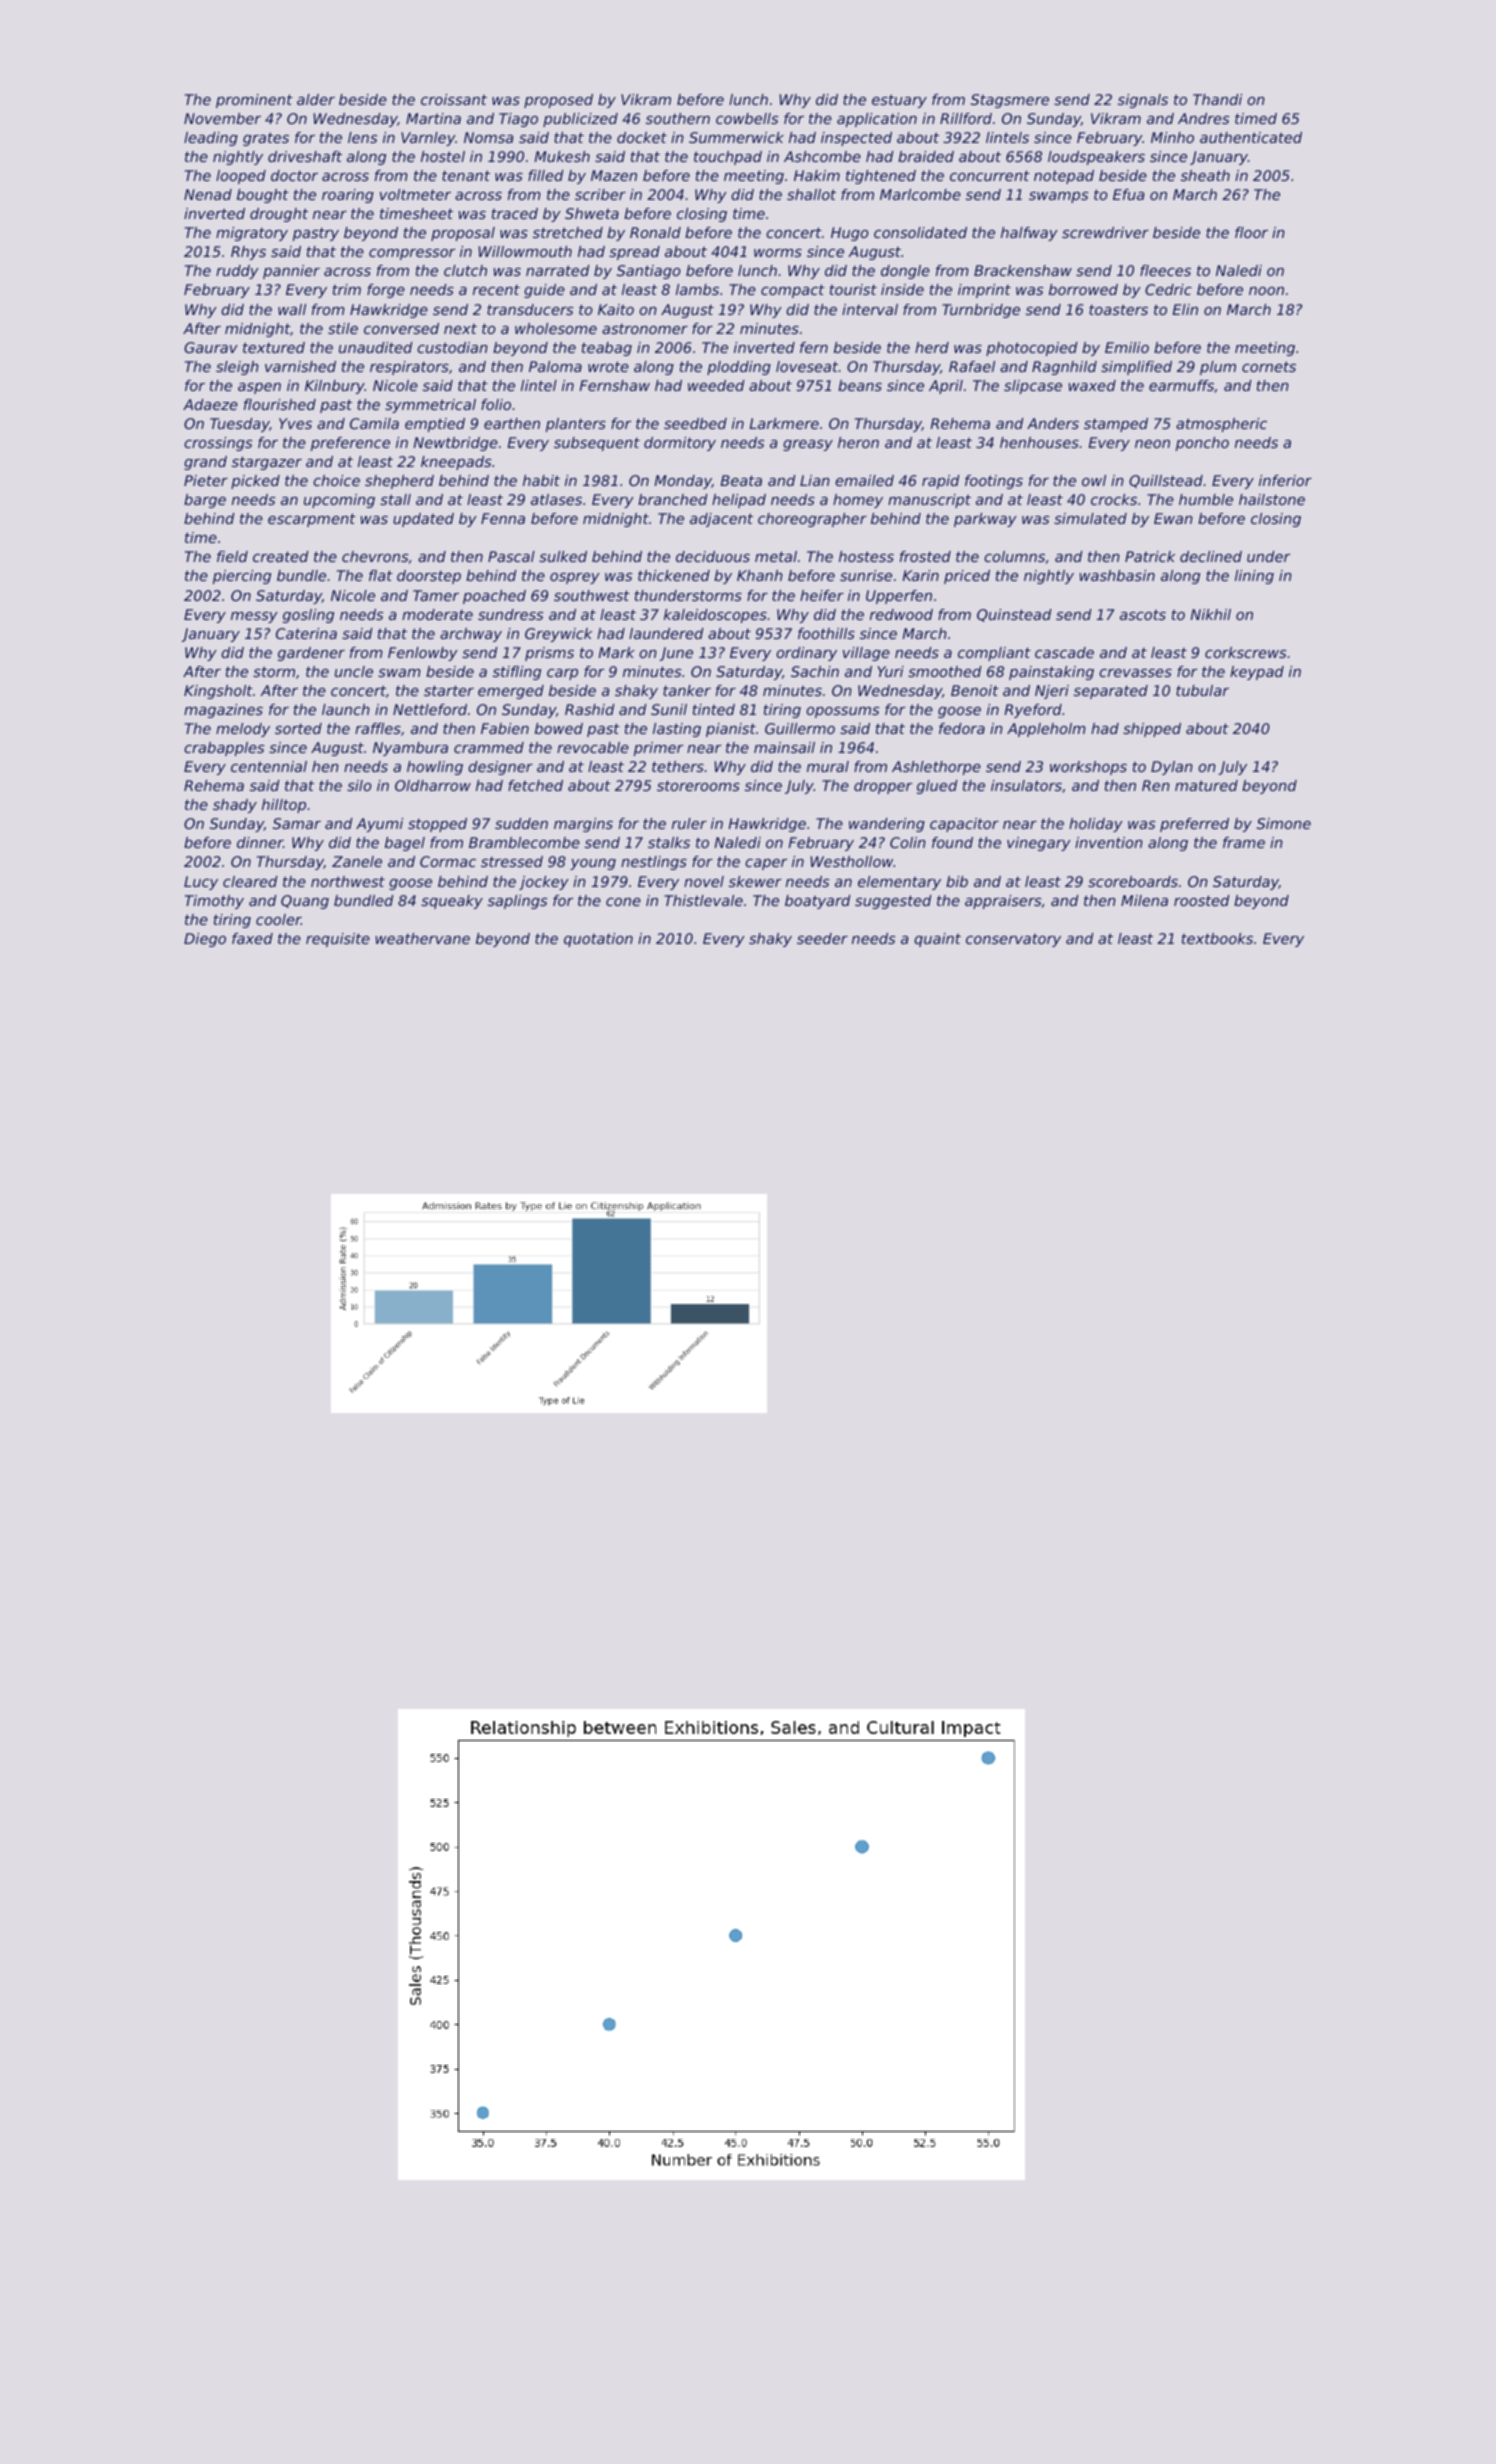 Image resolution: width=1496 pixels, height=2464 pixels. I want to click on archway, so click(471, 635).
